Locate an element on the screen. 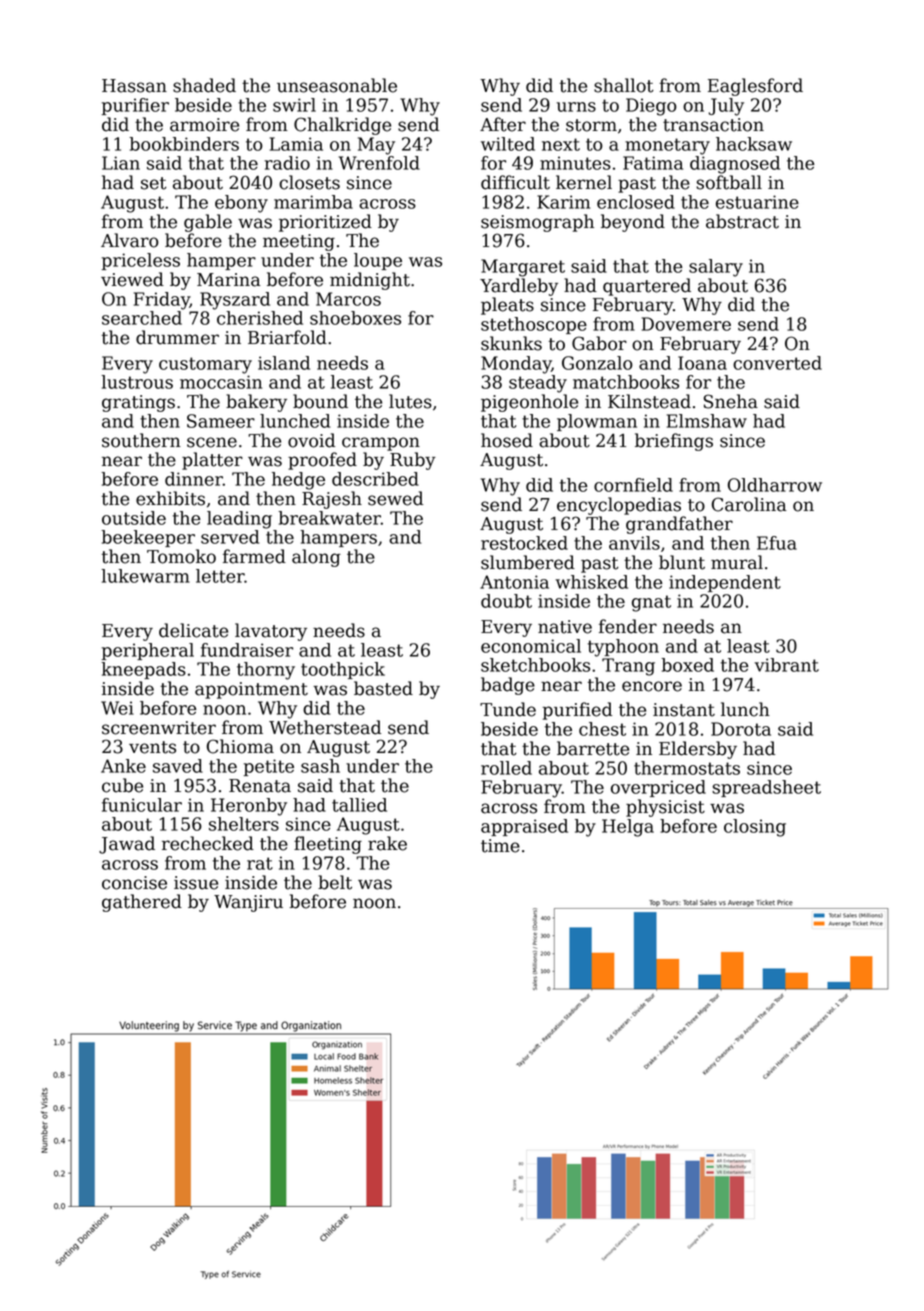 Image resolution: width=924 pixels, height=1311 pixels. briefings is located at coordinates (674, 442).
